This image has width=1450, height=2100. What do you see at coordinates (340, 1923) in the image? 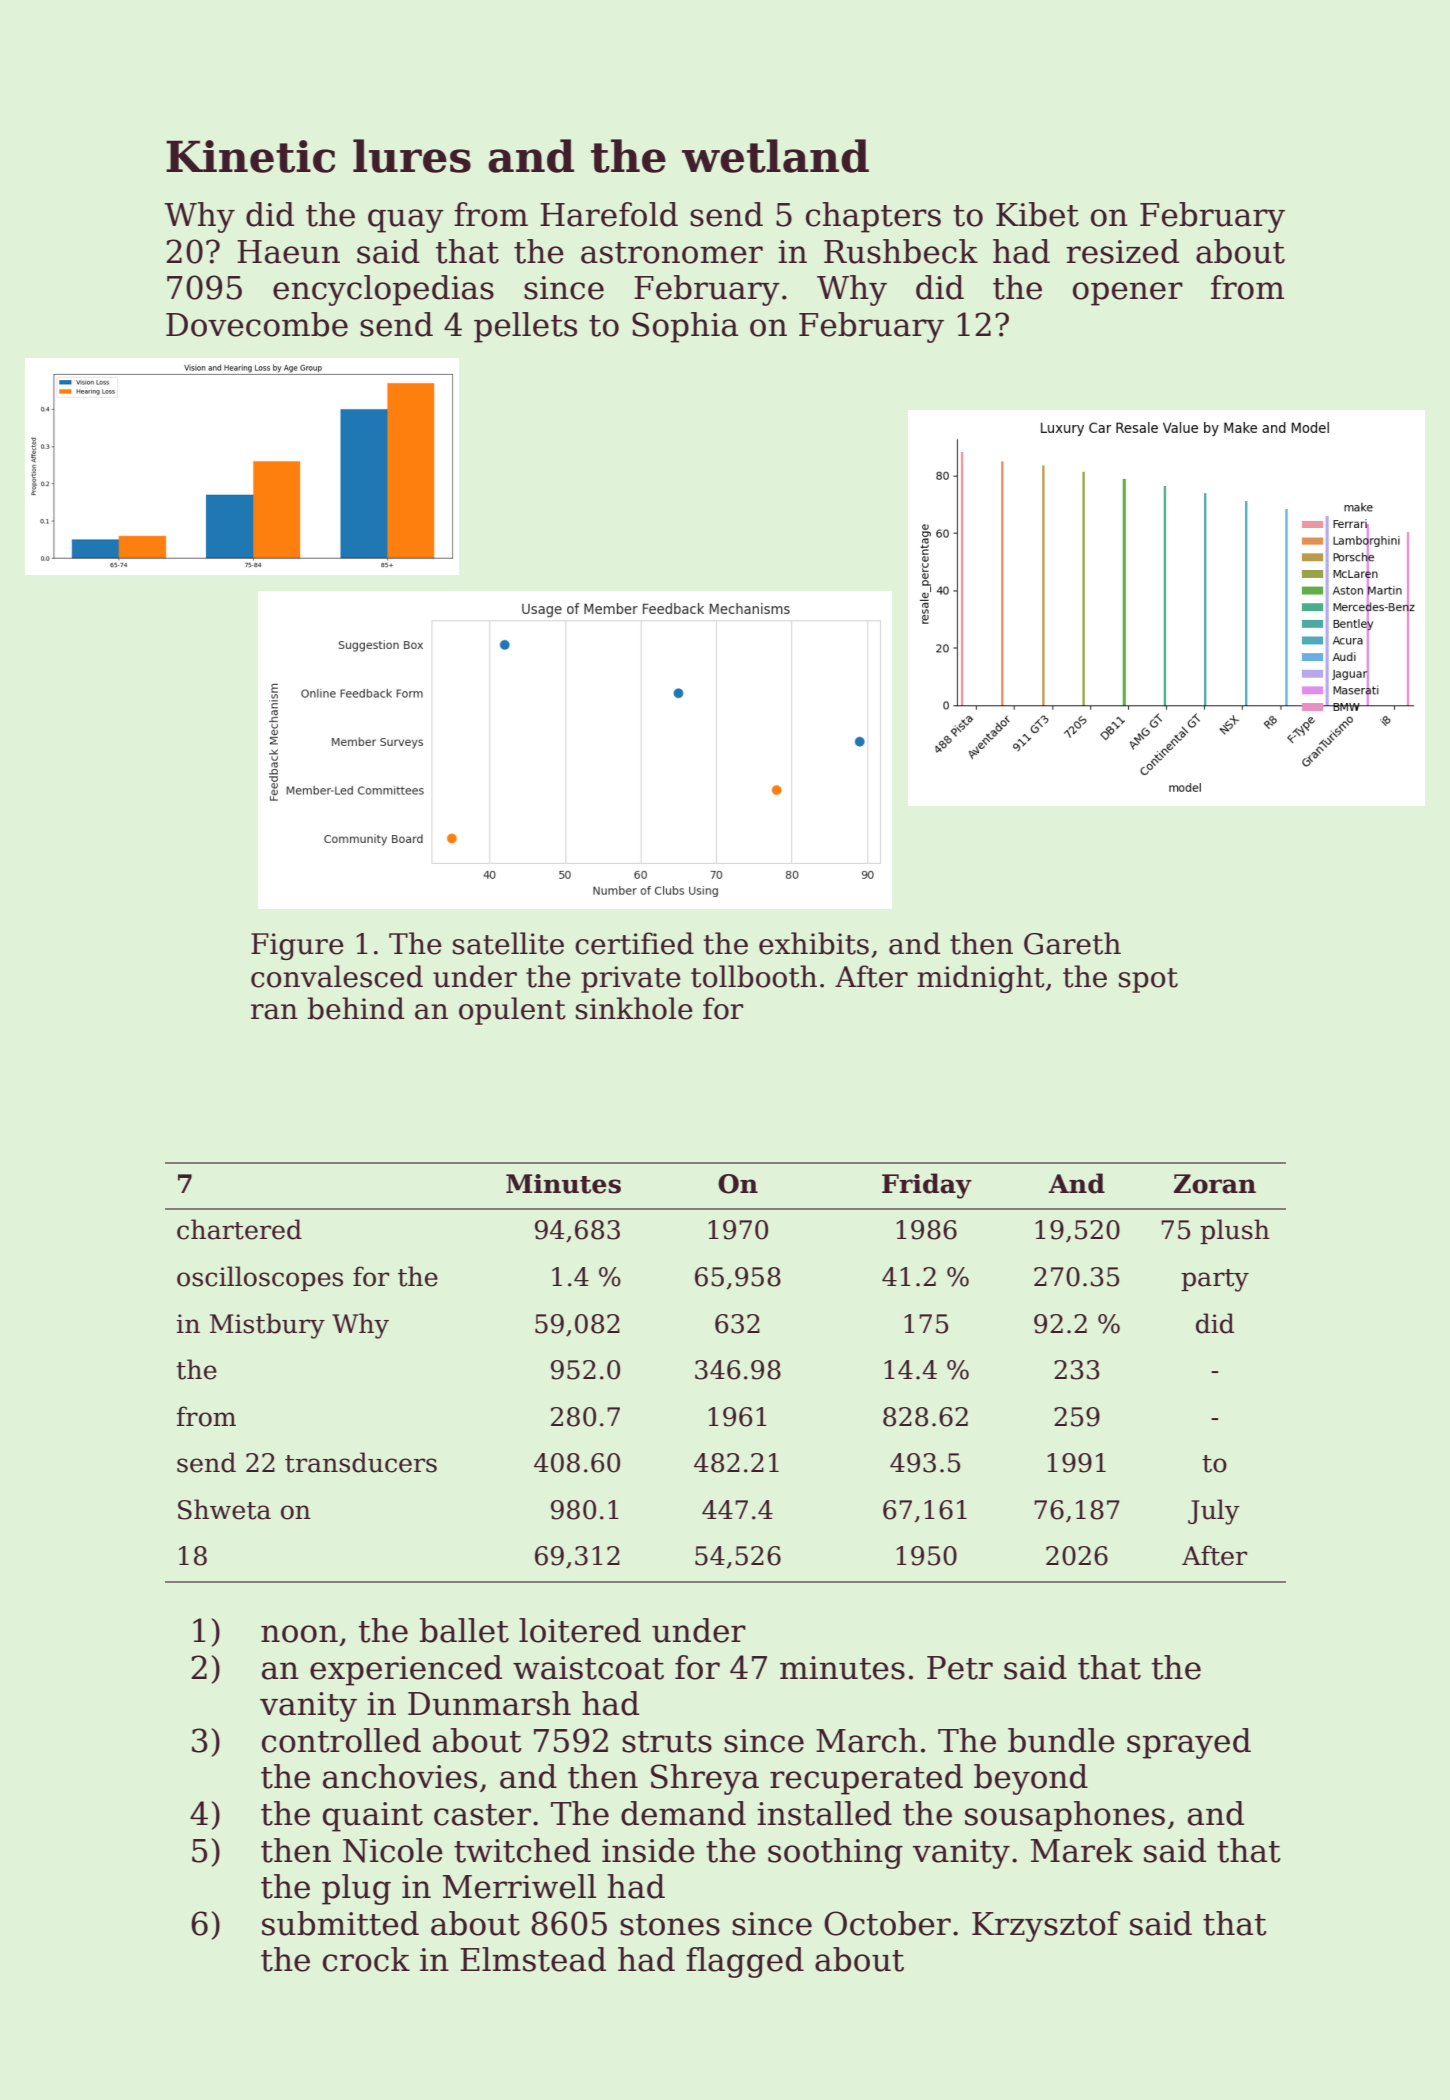
I see `submitted` at bounding box center [340, 1923].
